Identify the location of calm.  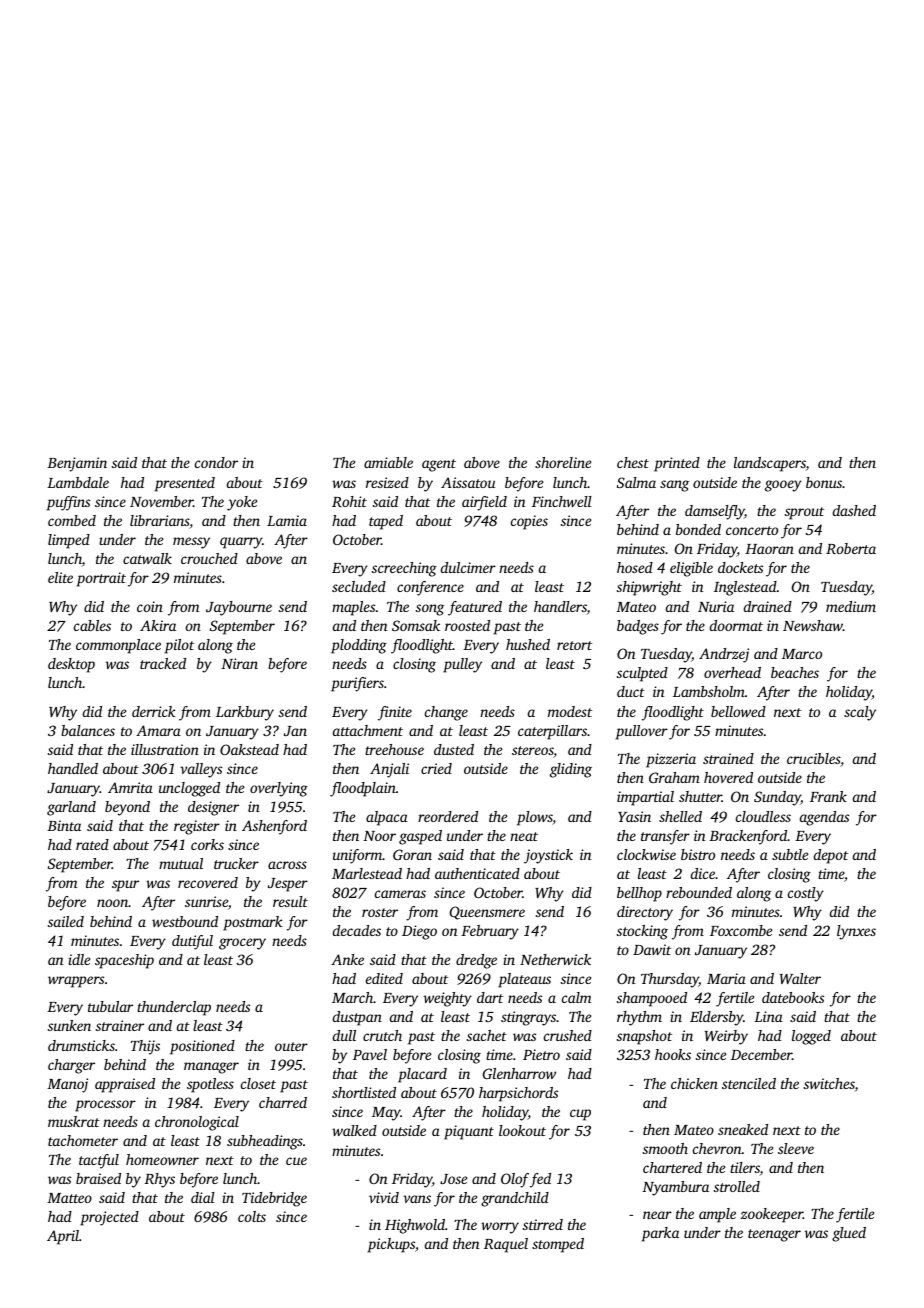
(576, 997).
